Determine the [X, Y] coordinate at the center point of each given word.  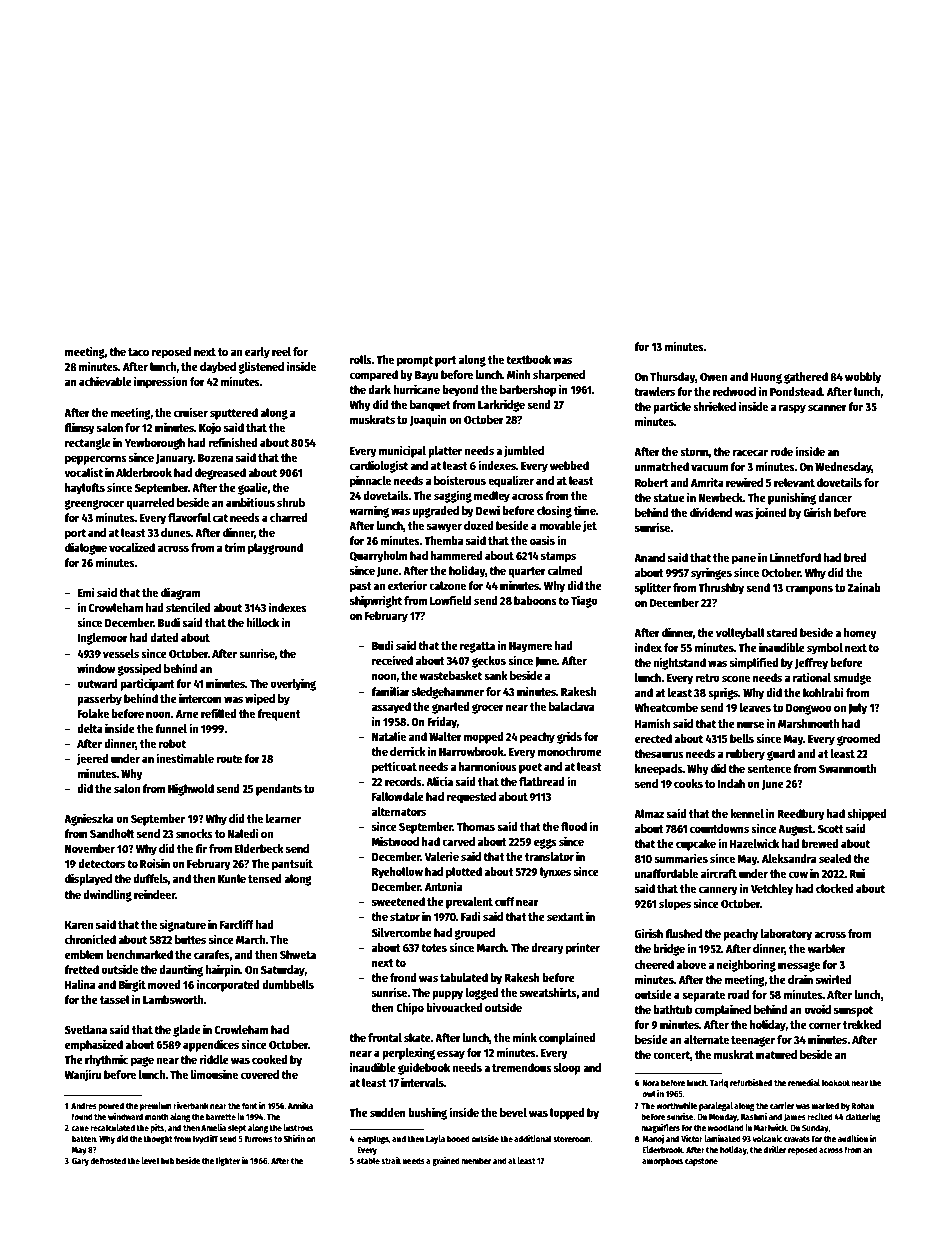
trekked [862, 1024]
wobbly [863, 378]
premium [156, 1106]
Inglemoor [103, 639]
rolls [361, 359]
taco [138, 352]
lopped [567, 1114]
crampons [809, 590]
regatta [477, 647]
